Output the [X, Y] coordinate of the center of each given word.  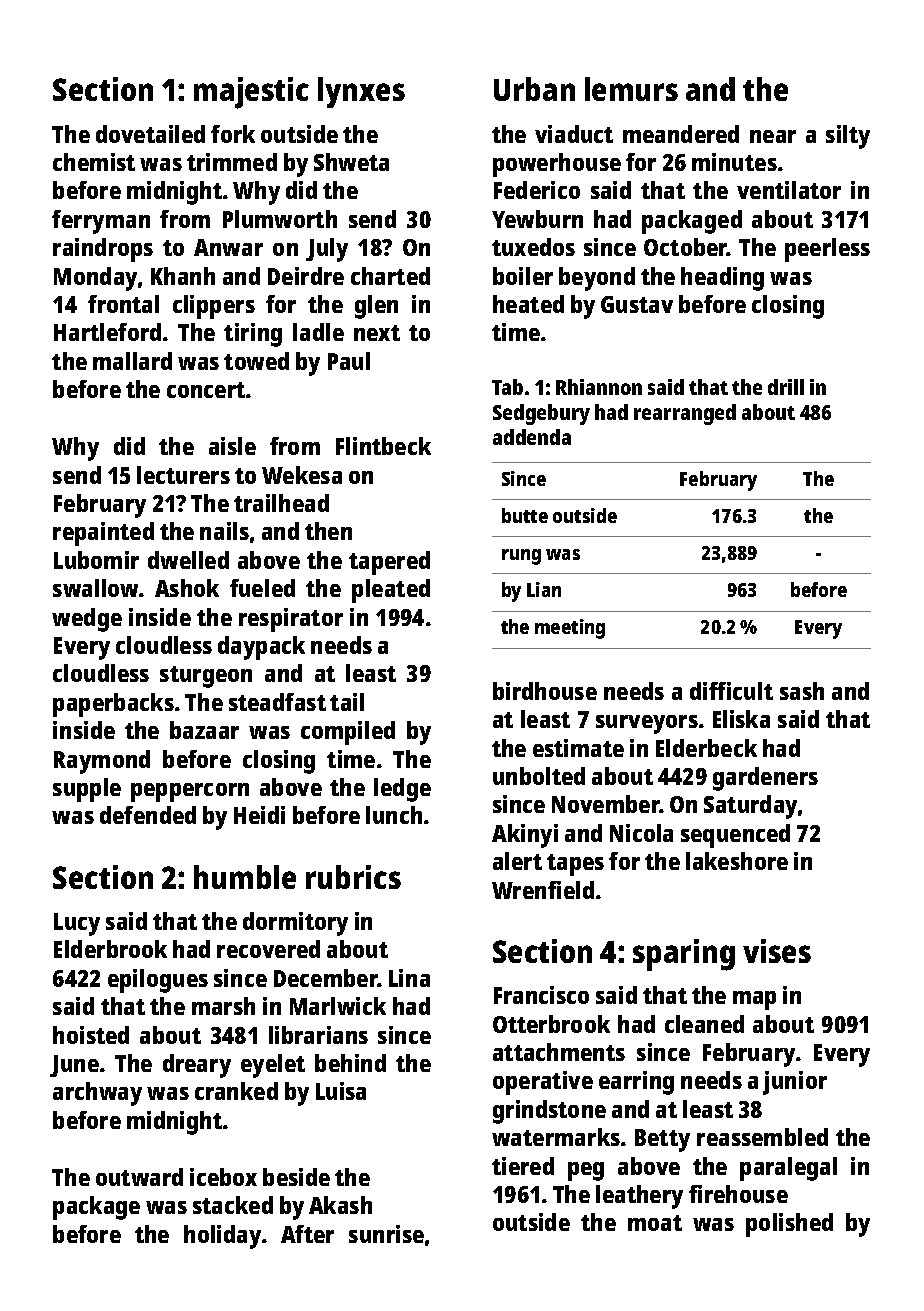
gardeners [765, 779]
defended [148, 815]
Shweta [351, 162]
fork [233, 134]
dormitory [295, 924]
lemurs [631, 89]
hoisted [91, 1035]
